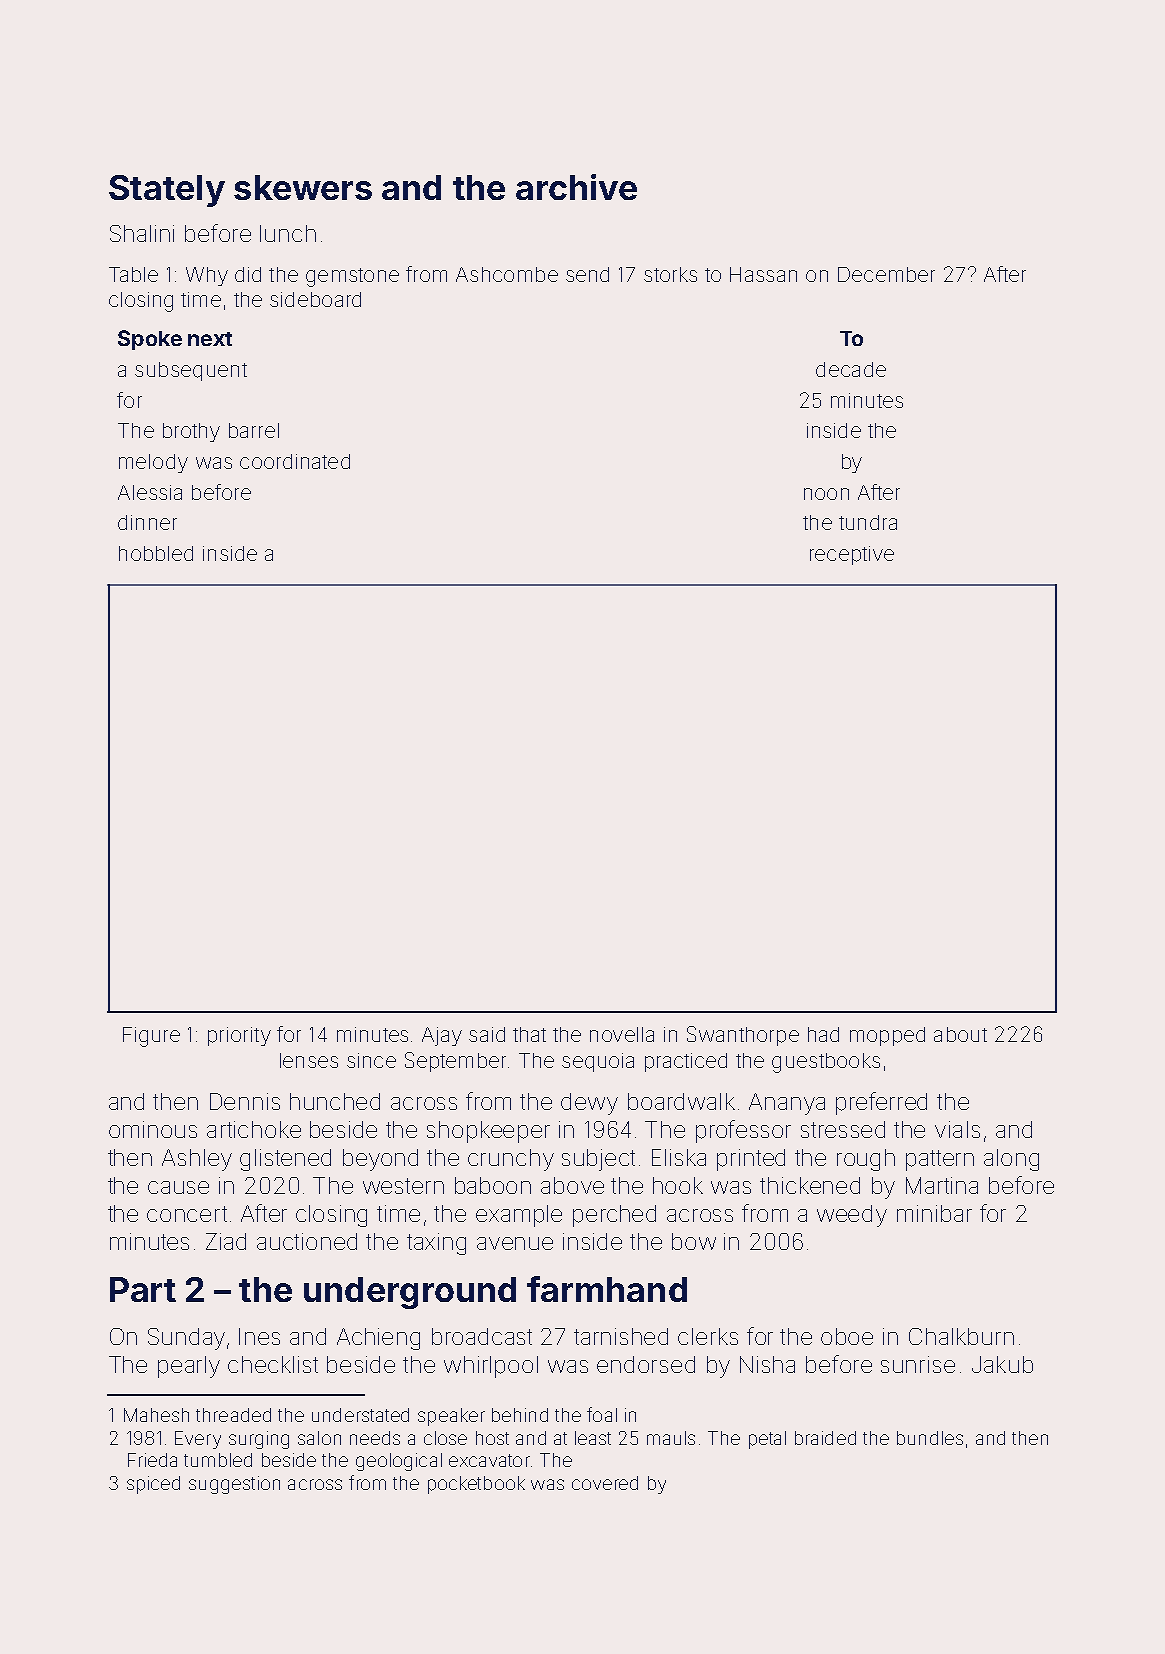 This screenshot has height=1654, width=1165. I want to click on priority, so click(239, 1036).
